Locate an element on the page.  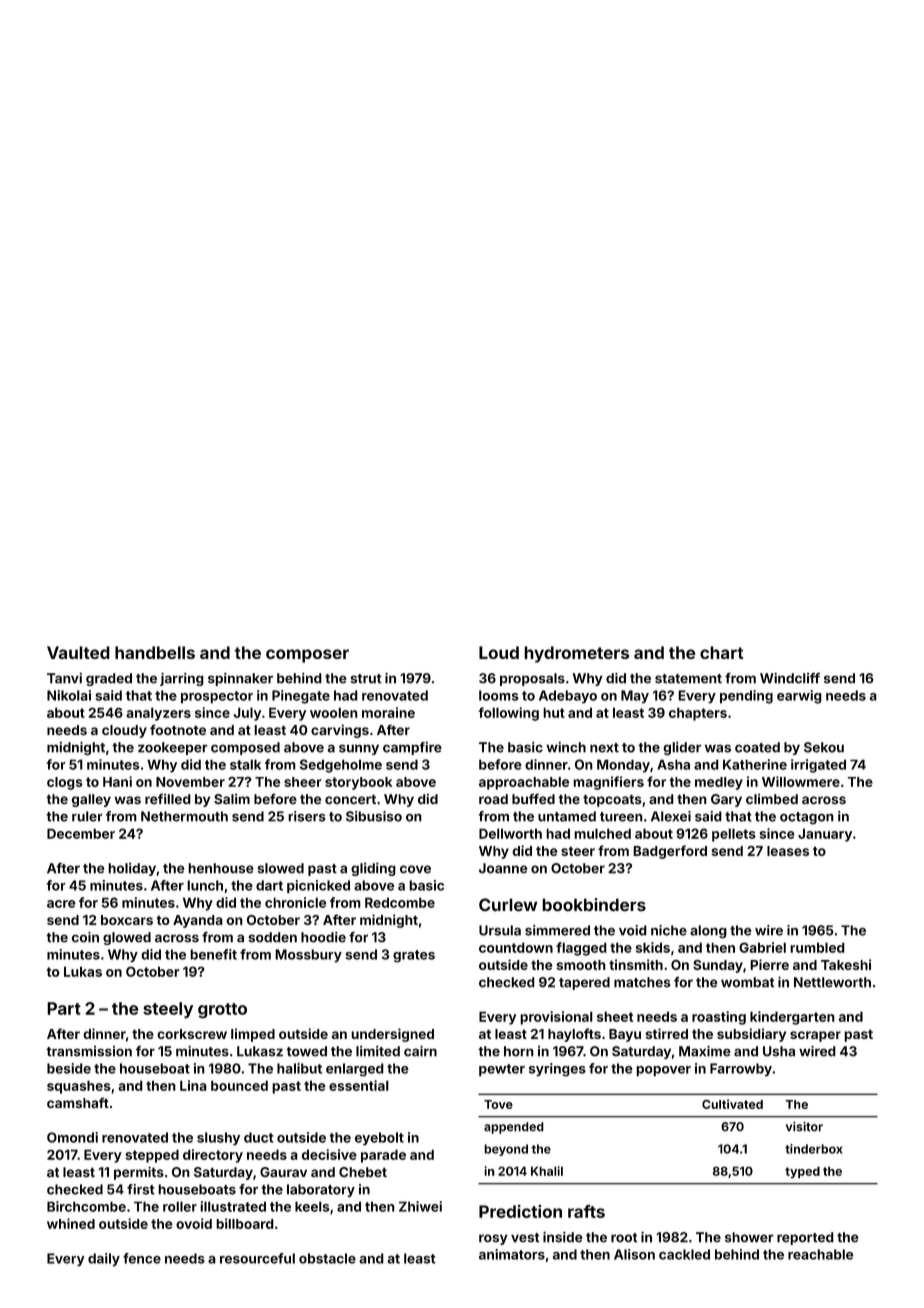
Windcliff is located at coordinates (790, 678).
